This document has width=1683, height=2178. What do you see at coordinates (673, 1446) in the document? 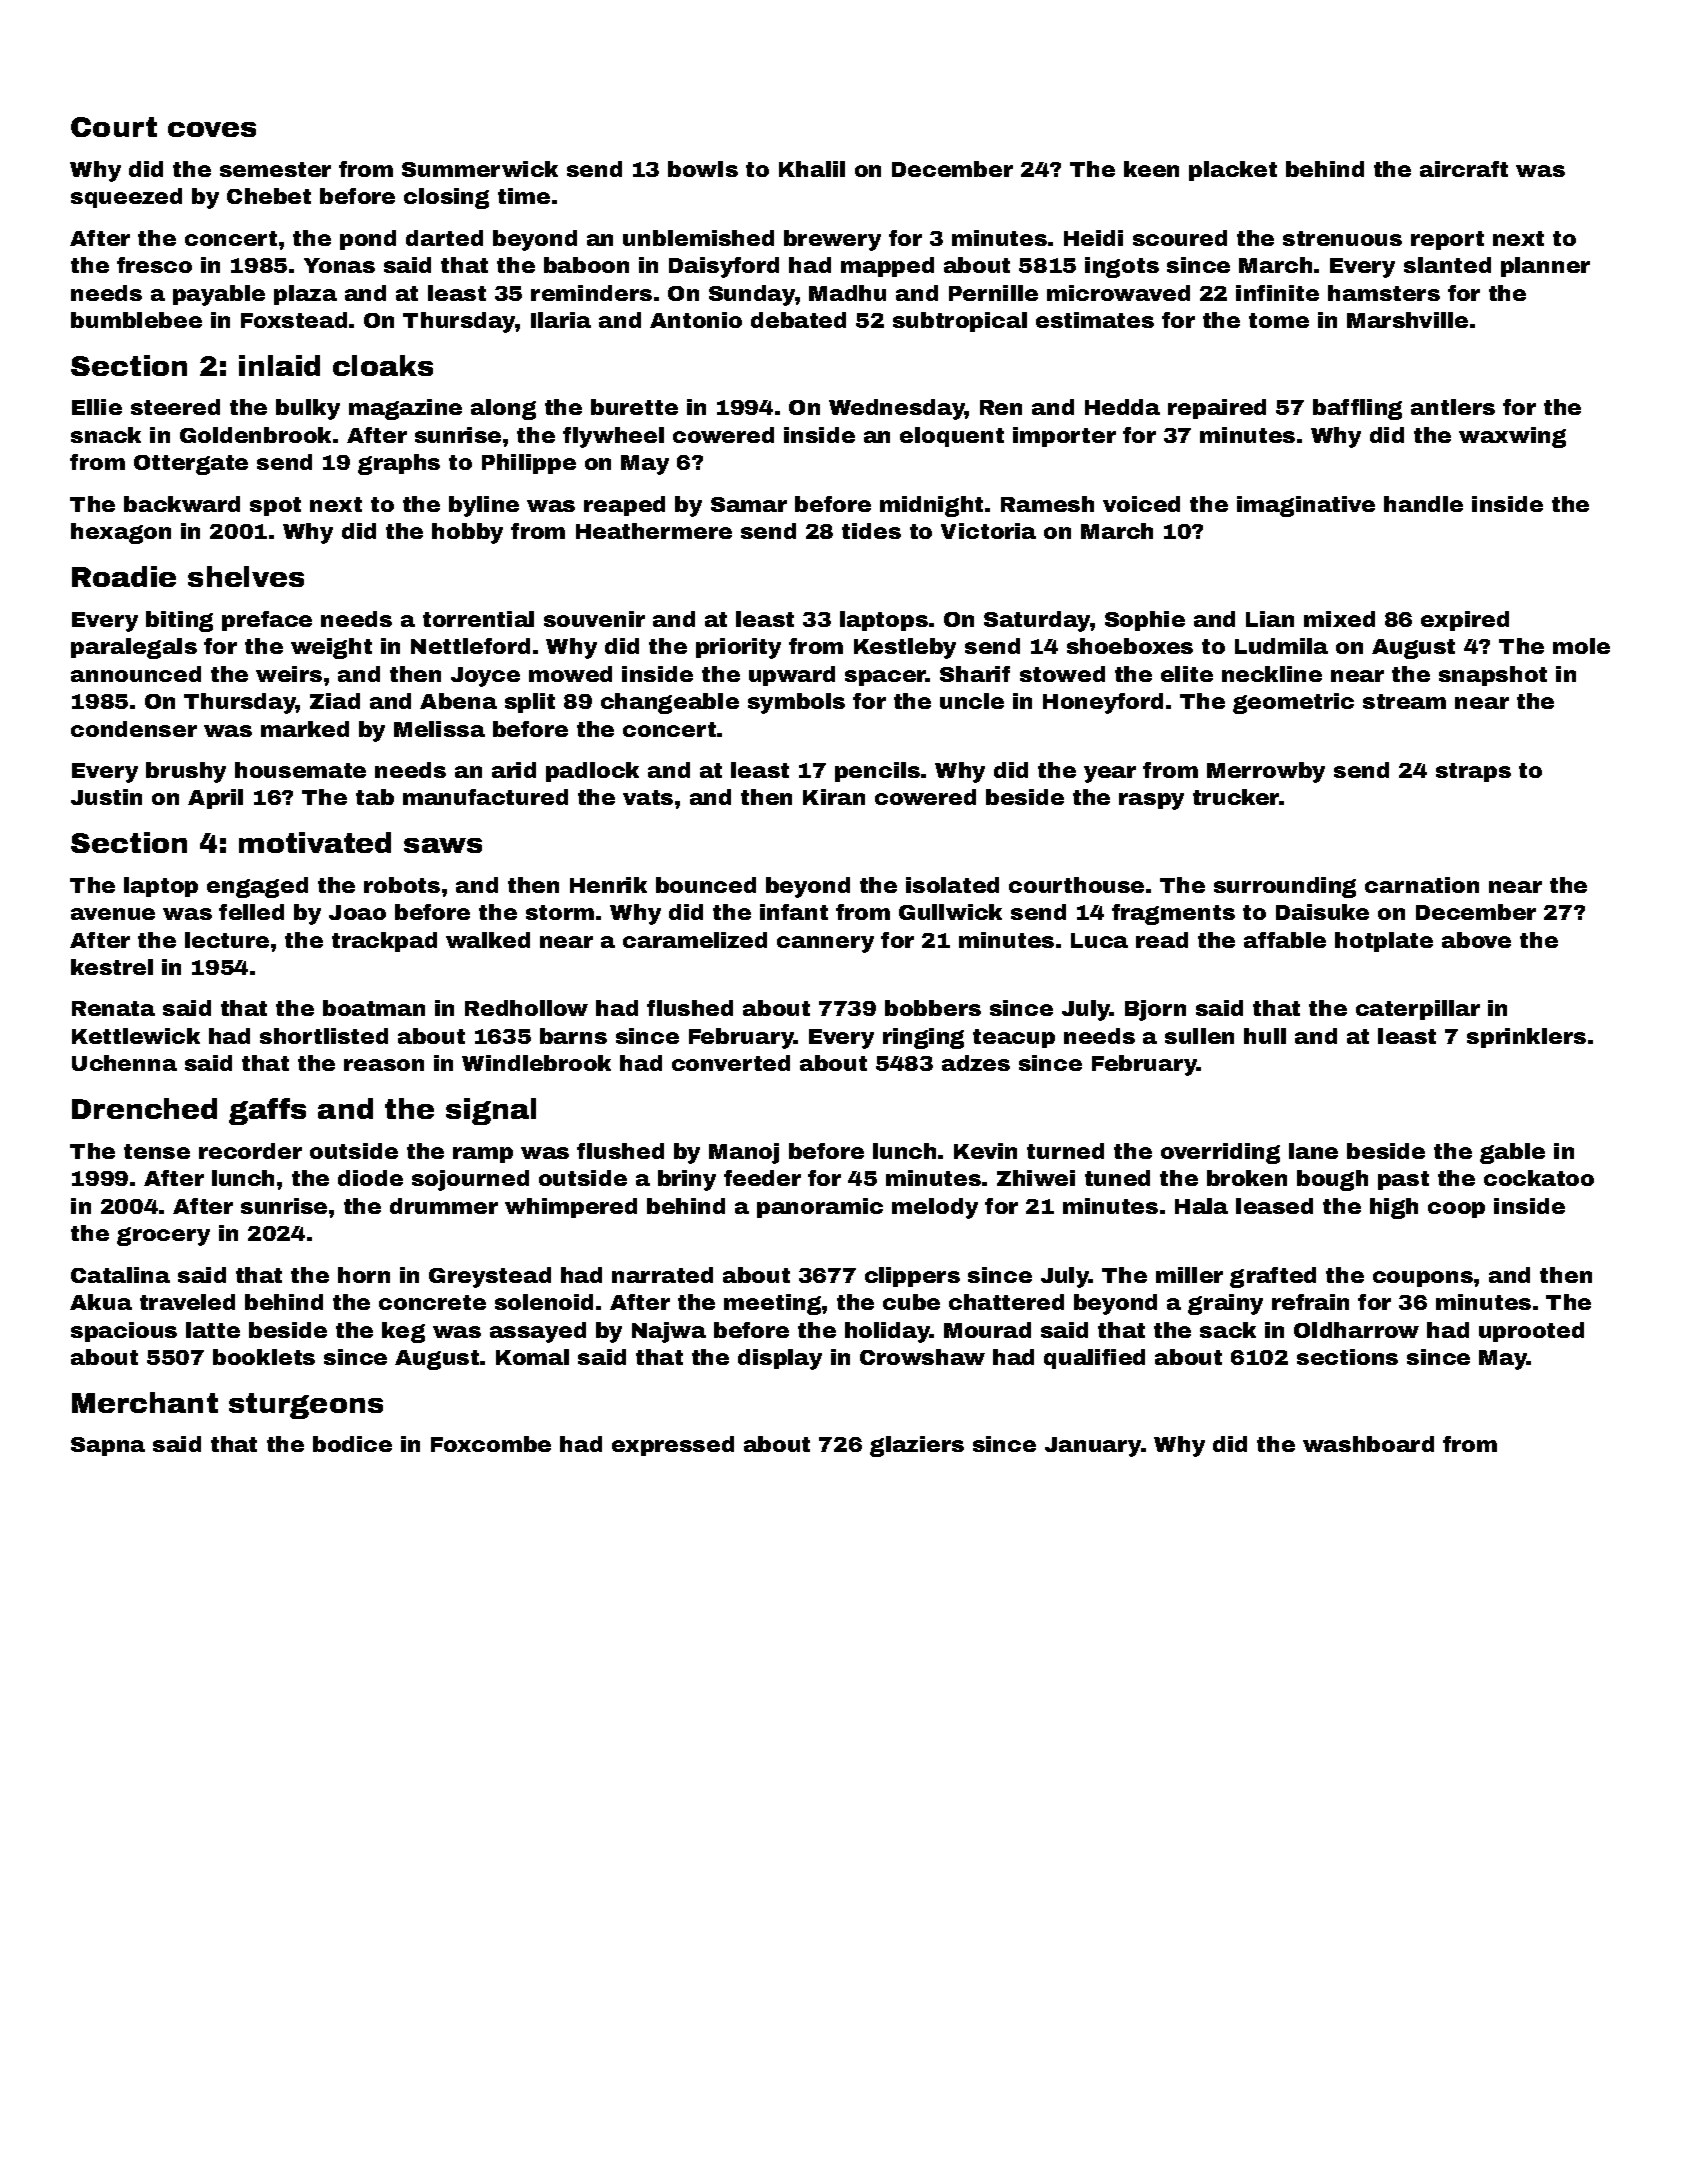
I see `expressed` at bounding box center [673, 1446].
